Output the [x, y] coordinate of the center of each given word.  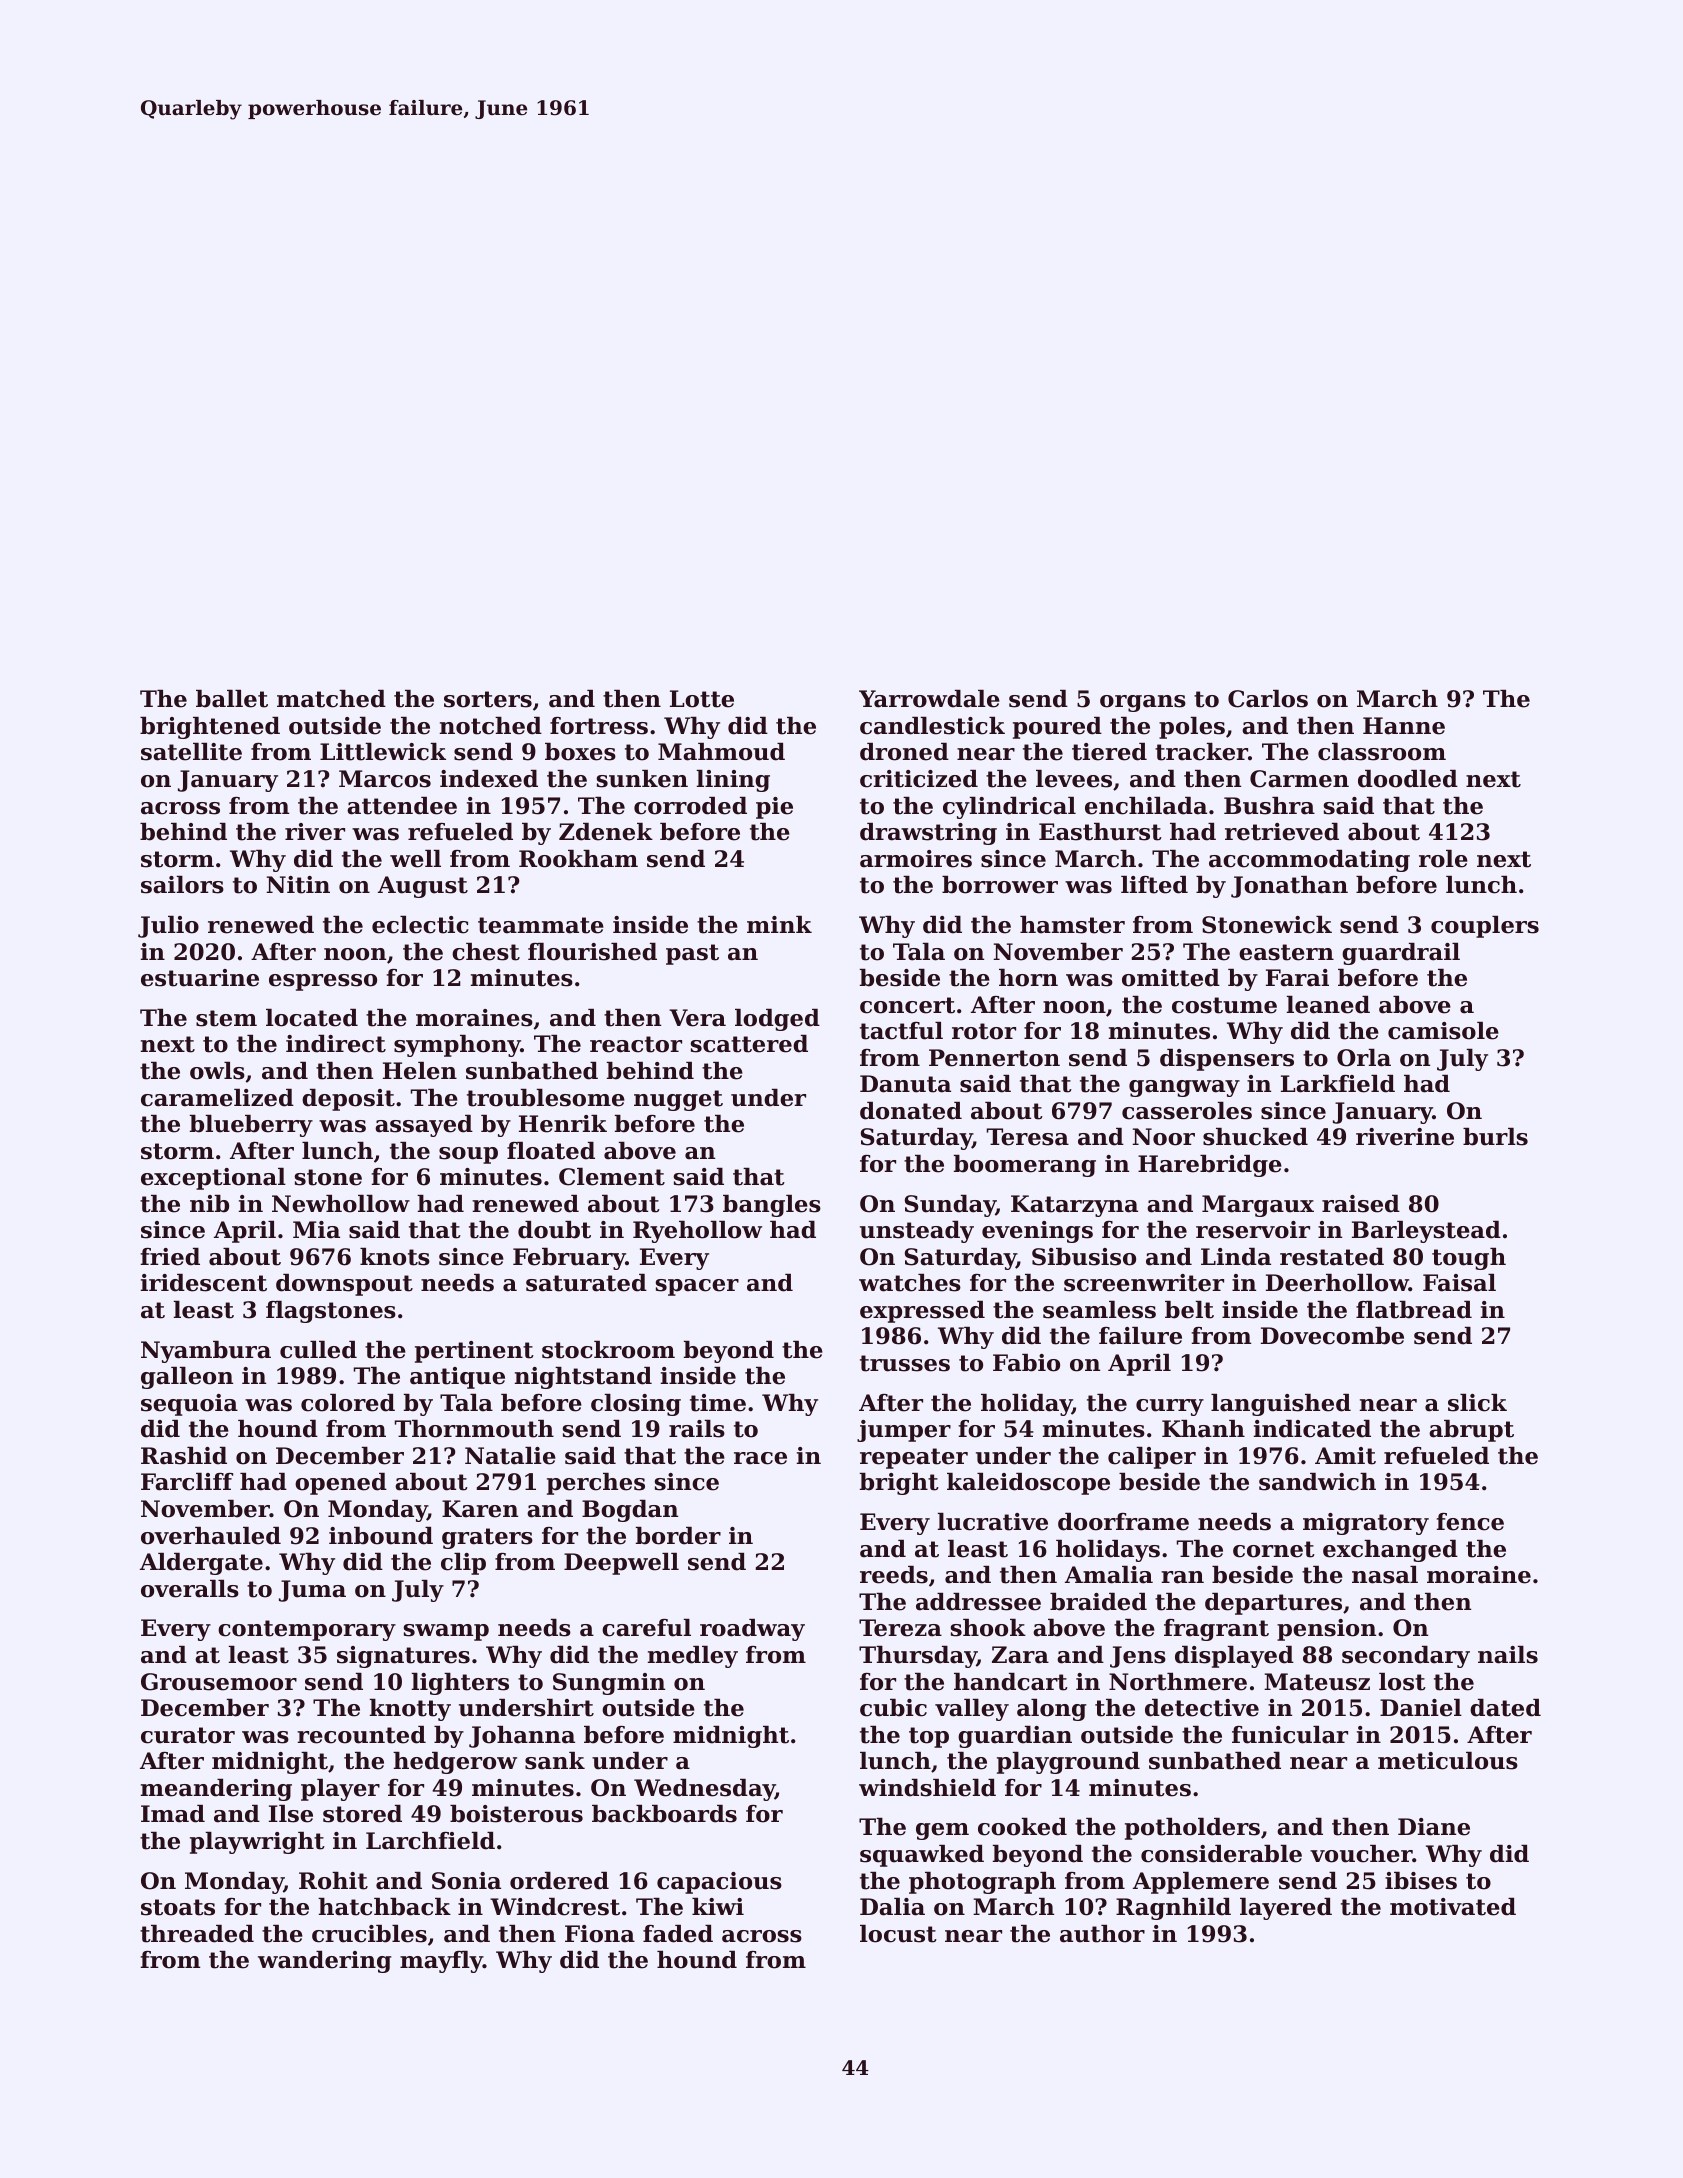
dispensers [1227, 1060]
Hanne [1404, 726]
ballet [232, 699]
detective [1202, 1708]
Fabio [1026, 1363]
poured [1057, 728]
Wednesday [704, 1790]
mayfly [441, 1962]
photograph [982, 1883]
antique [457, 1378]
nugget [678, 1100]
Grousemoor [219, 1682]
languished [1281, 1405]
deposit [348, 1100]
